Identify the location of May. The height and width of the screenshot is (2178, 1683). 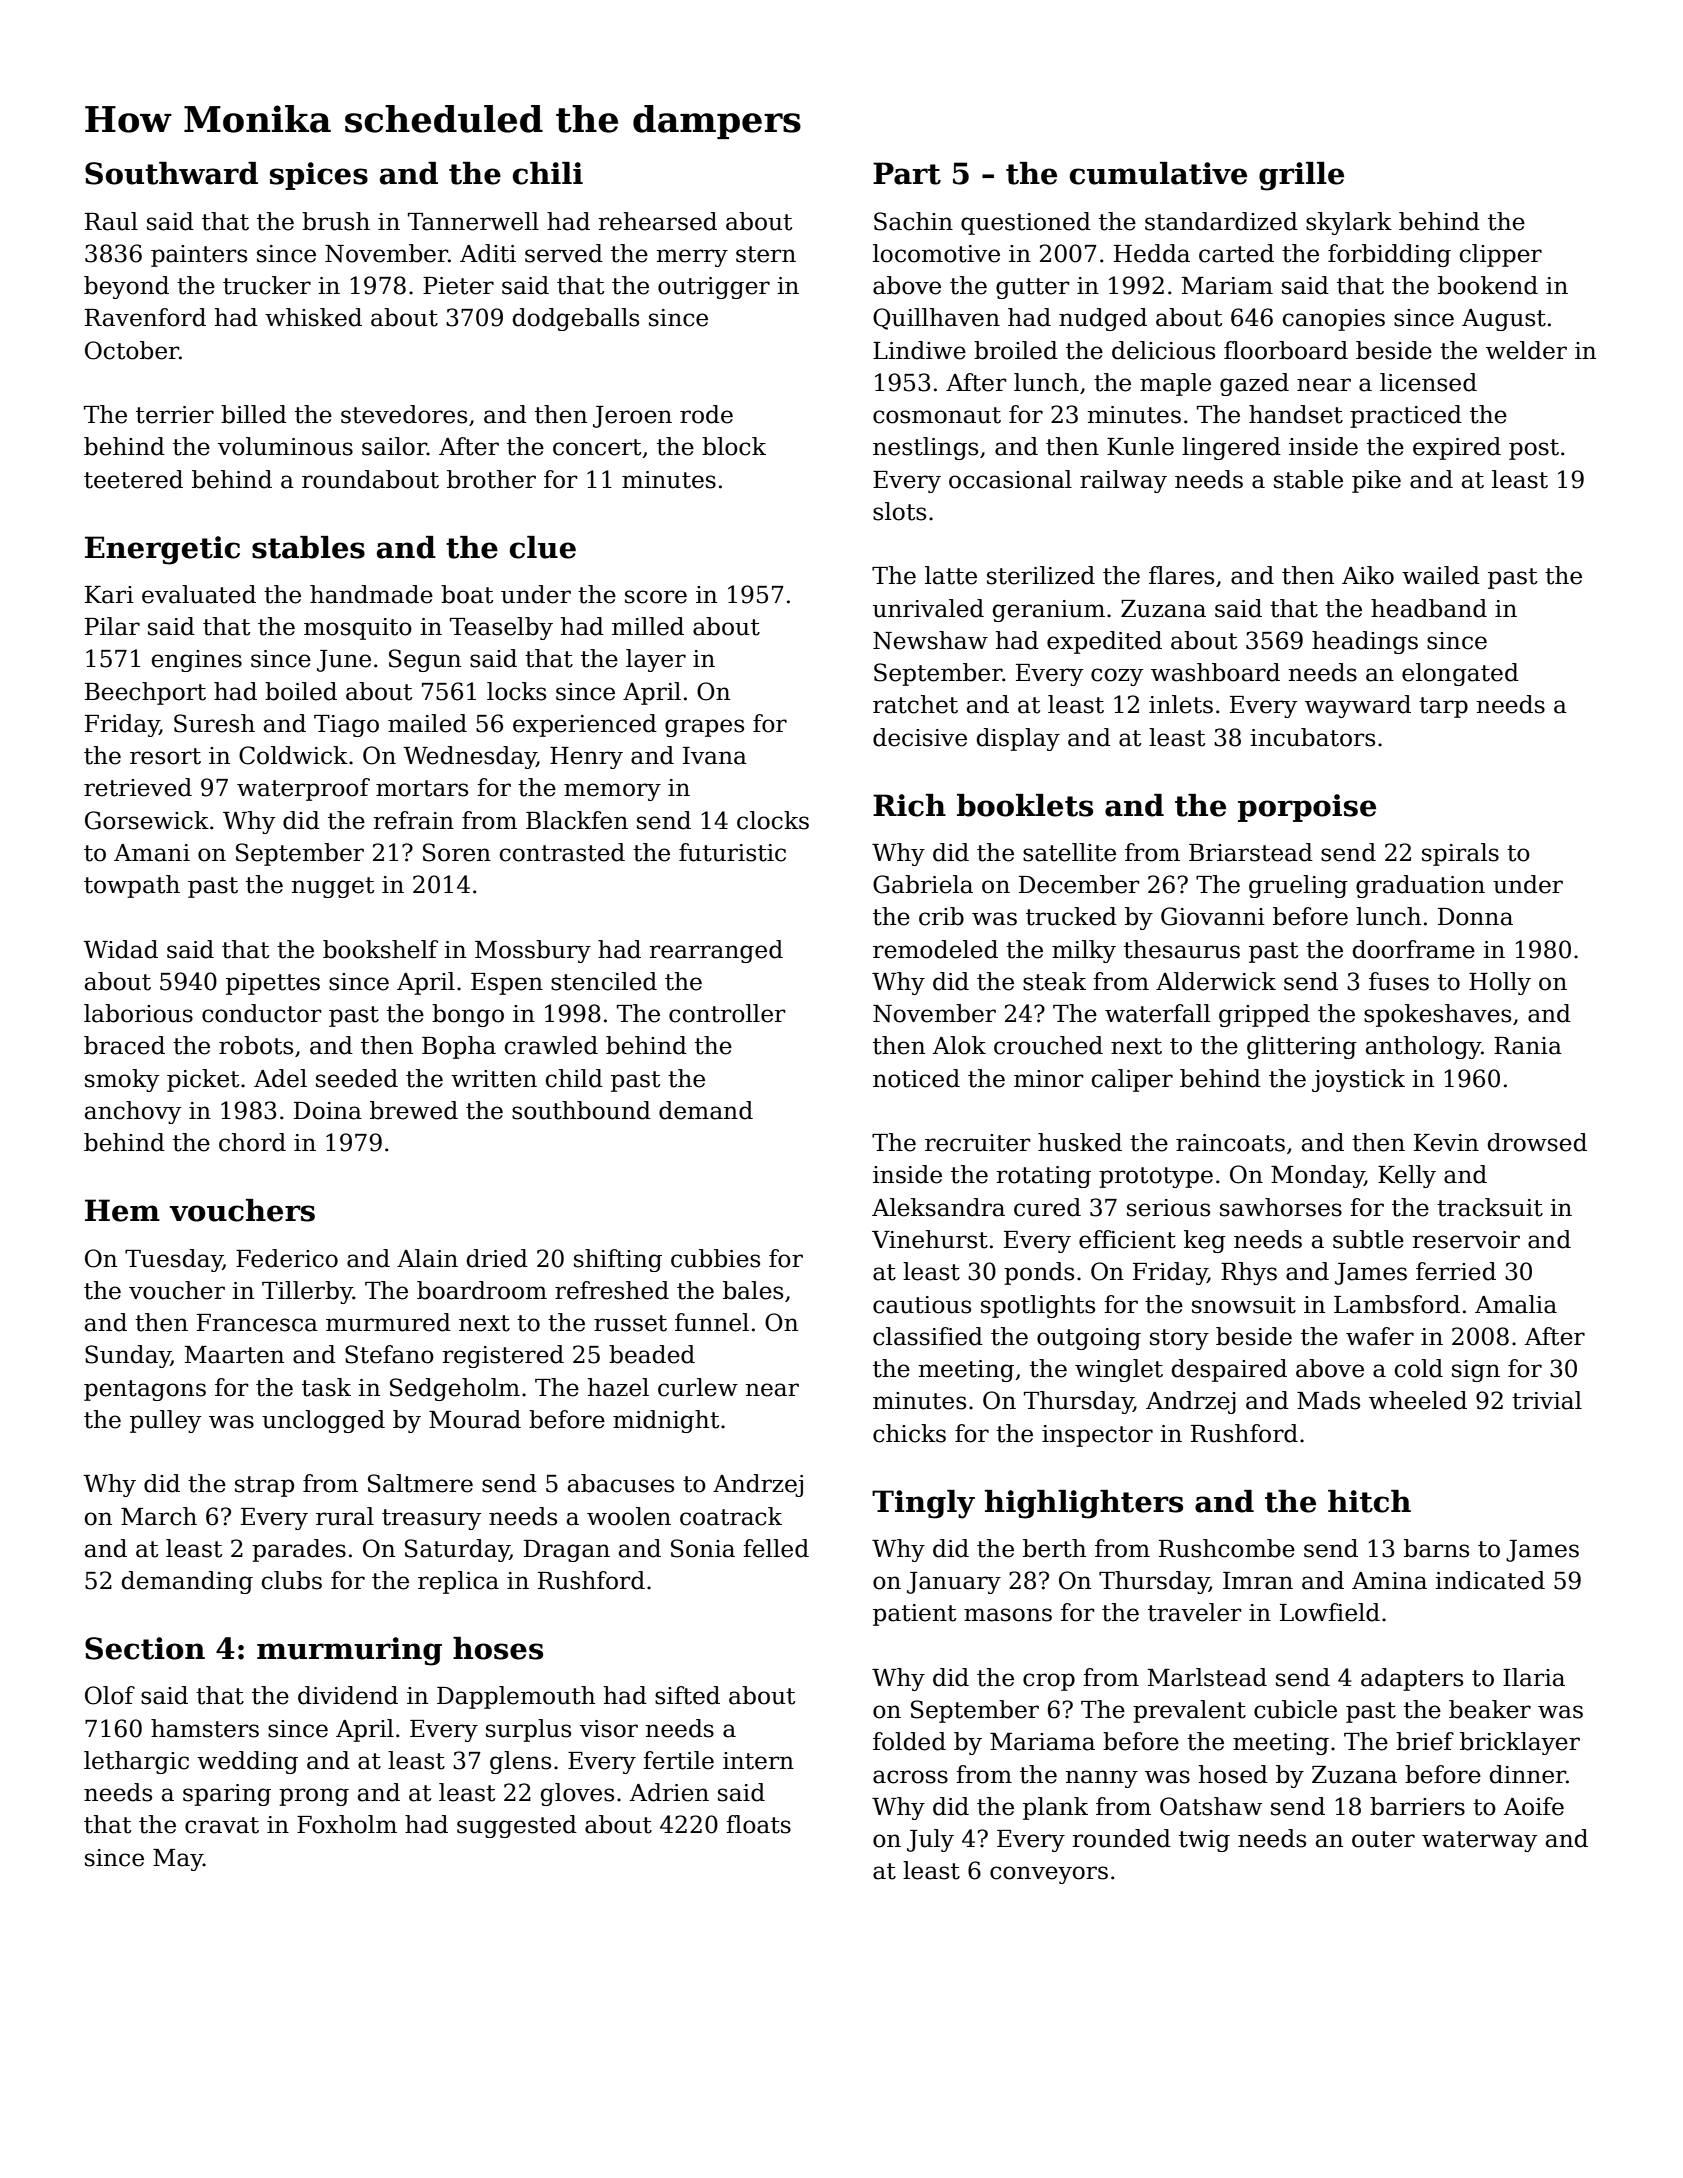
(178, 1860).
